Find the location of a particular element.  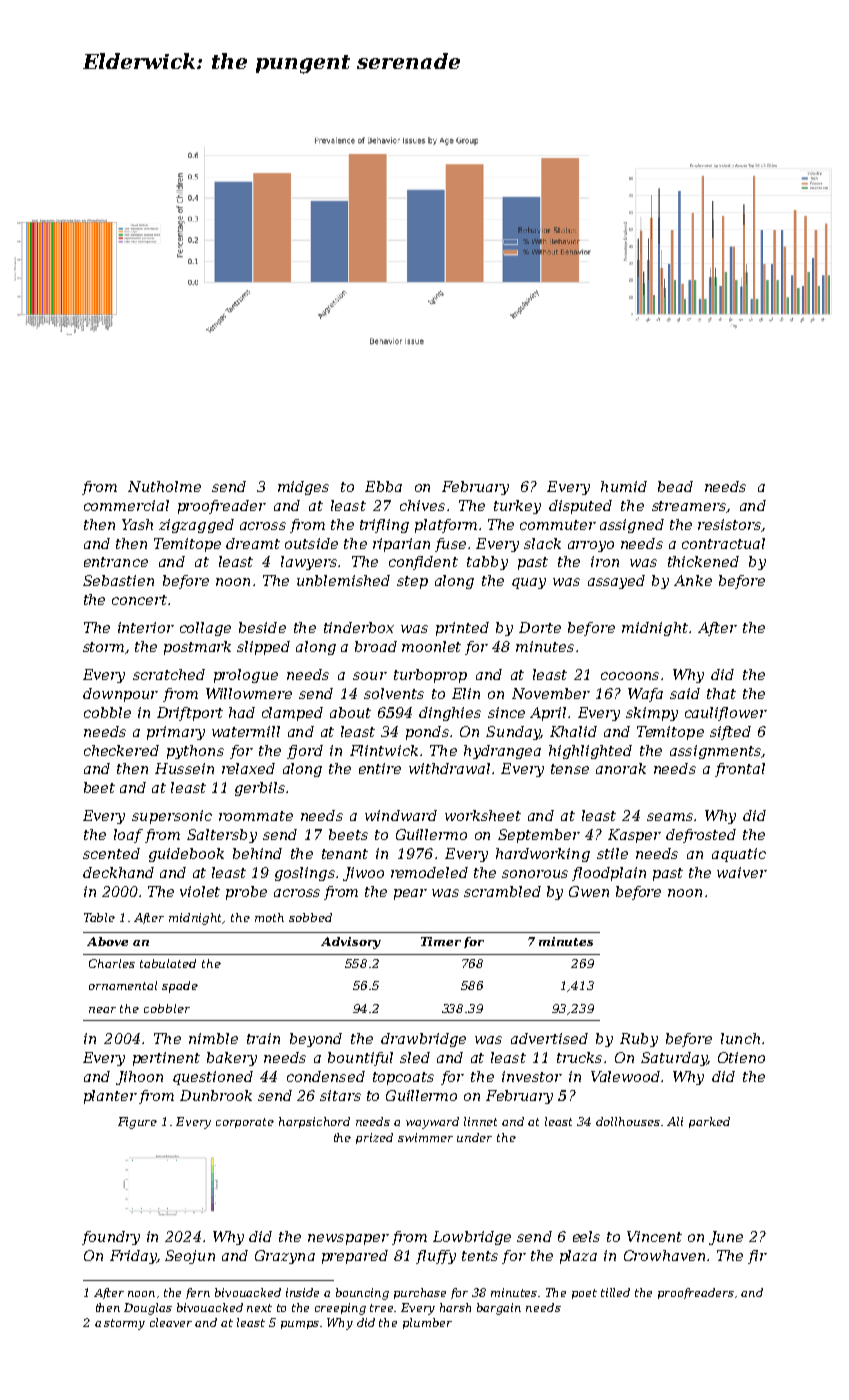

cleaver is located at coordinates (171, 1322).
